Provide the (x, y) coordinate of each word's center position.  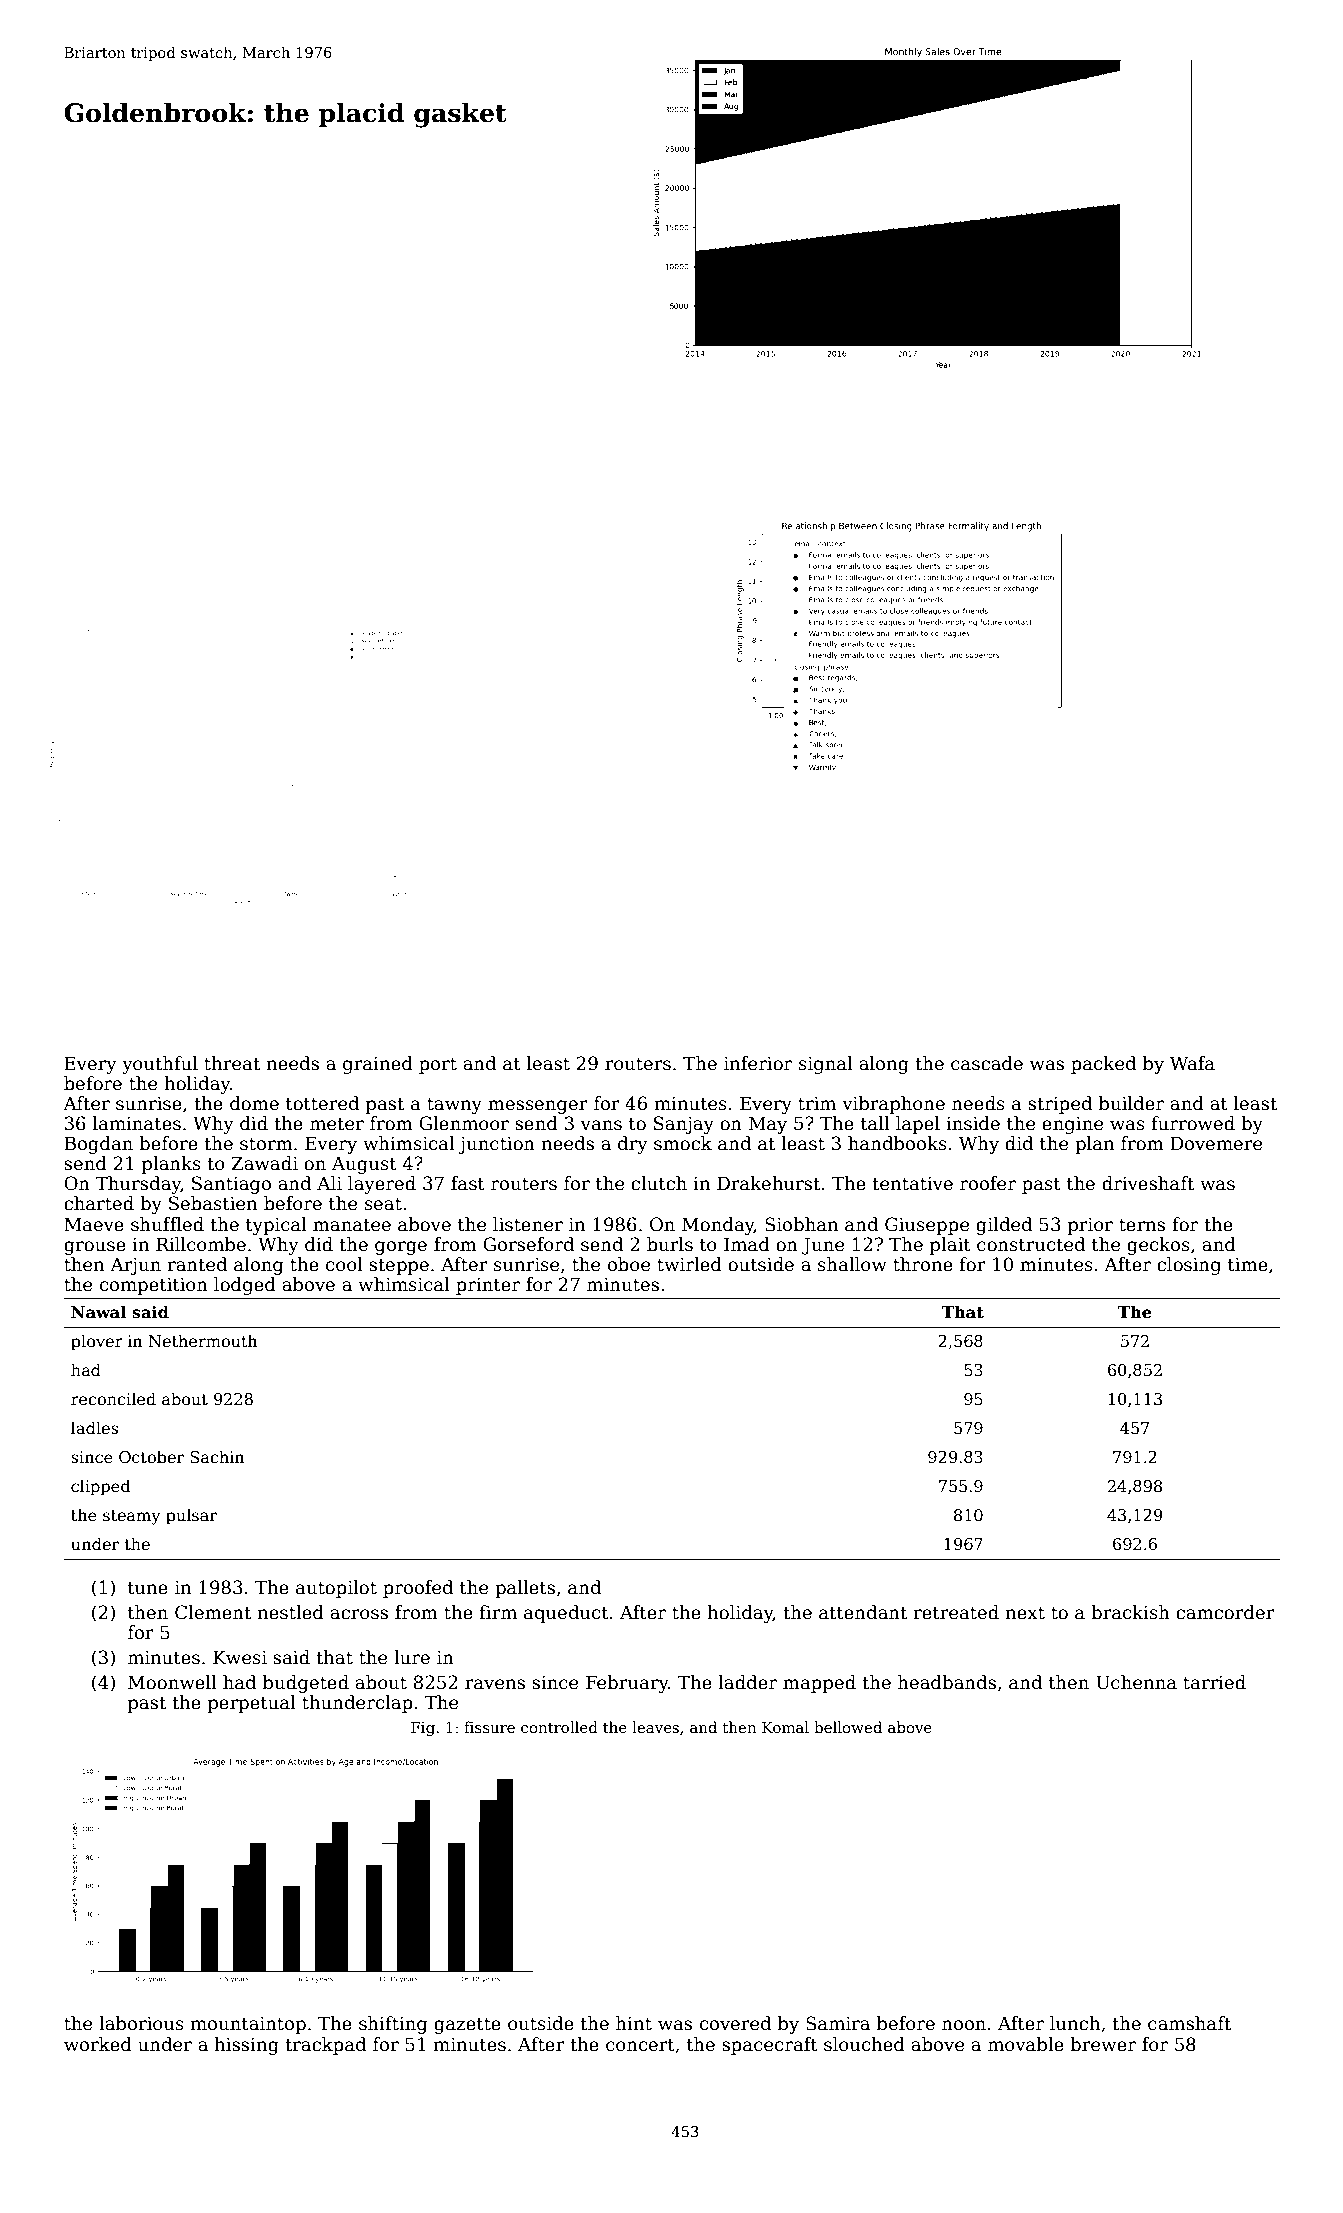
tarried (1214, 1682)
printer (488, 1286)
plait (950, 1246)
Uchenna (1136, 1682)
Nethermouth (203, 1340)
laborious (141, 2023)
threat (232, 1063)
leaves (655, 1727)
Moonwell (172, 1682)
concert (640, 2045)
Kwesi (240, 1657)
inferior (758, 1063)
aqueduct (566, 1614)
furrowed (1193, 1123)
